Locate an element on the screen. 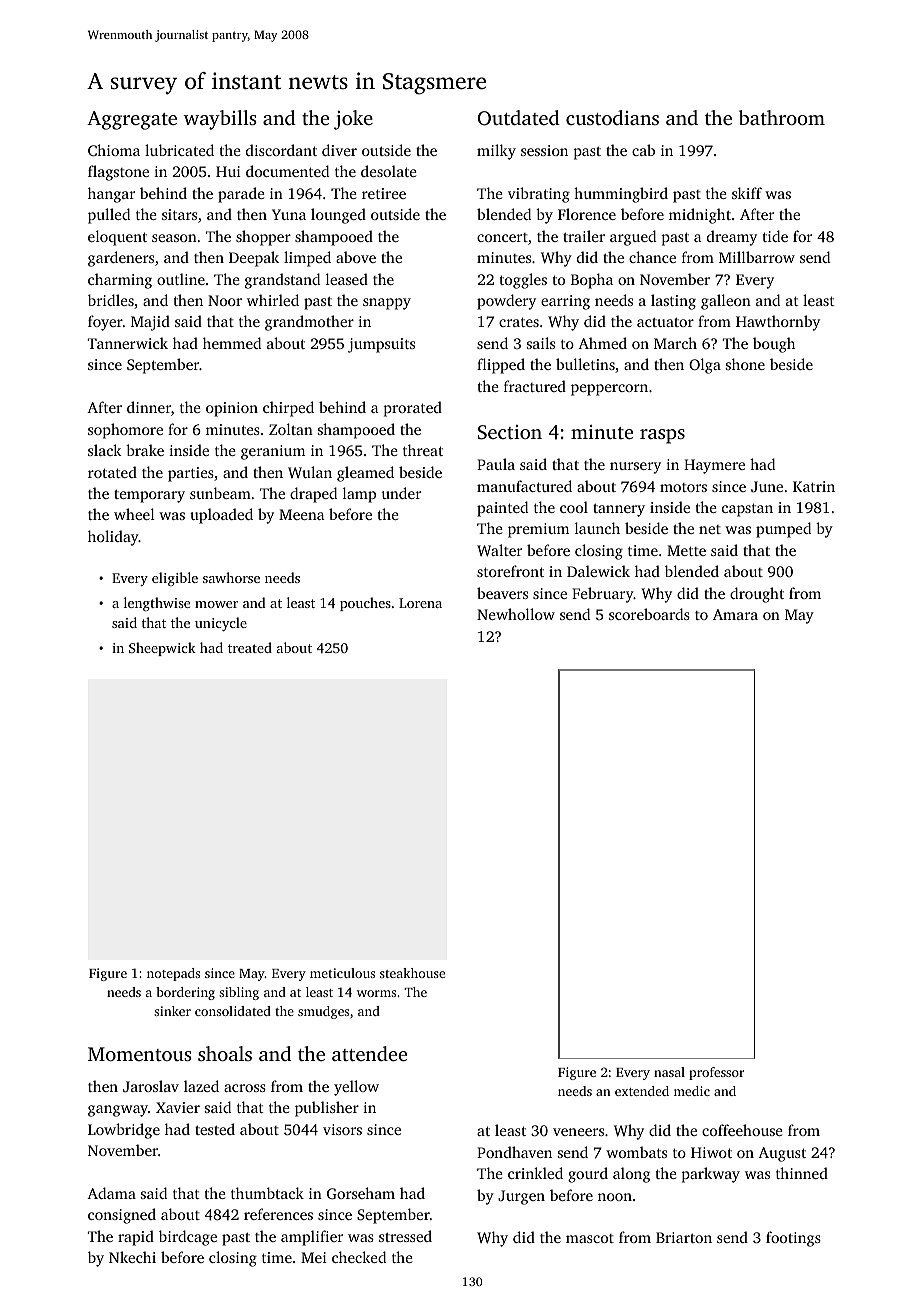 Image resolution: width=924 pixels, height=1308 pixels. Aggregate is located at coordinates (132, 120).
